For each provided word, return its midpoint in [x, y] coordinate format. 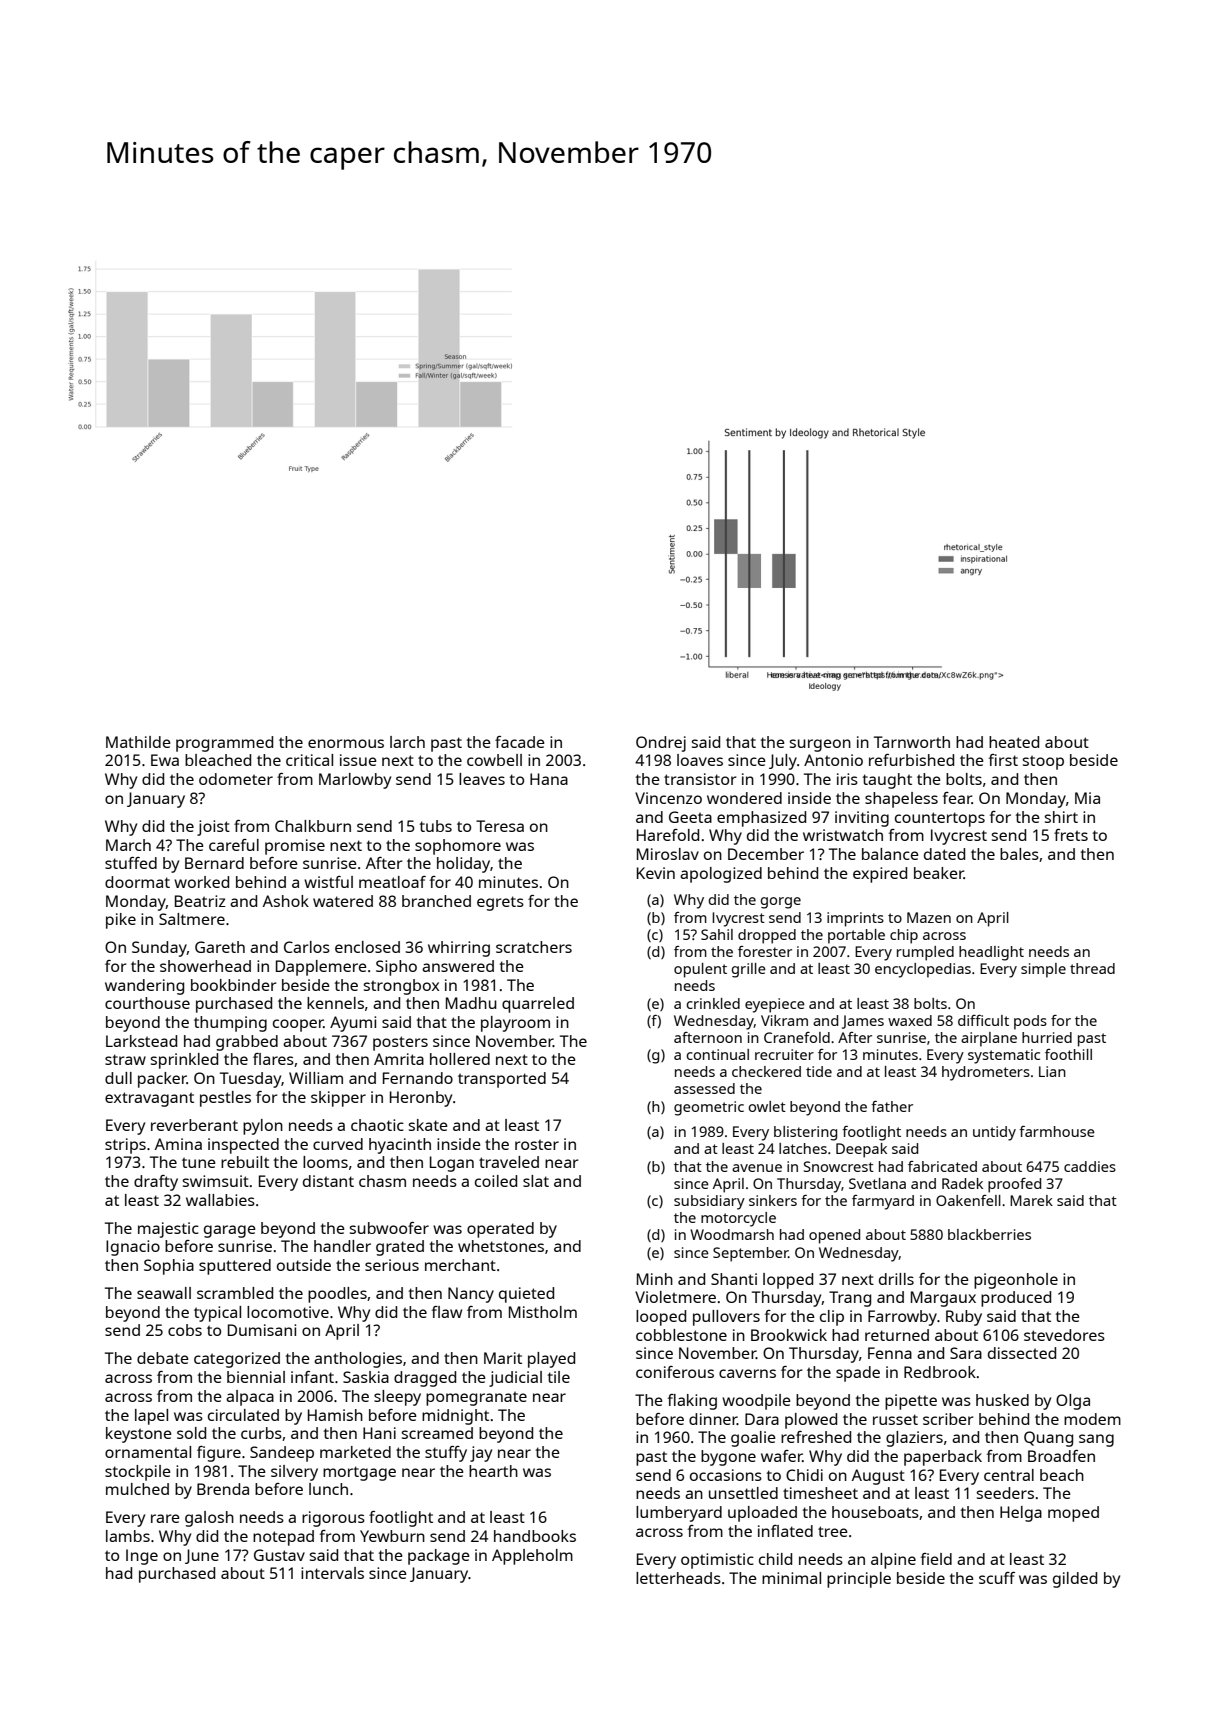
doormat [137, 882]
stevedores [1064, 1335]
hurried [1047, 1037]
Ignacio [133, 1248]
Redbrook [940, 1372]
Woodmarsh [732, 1234]
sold [191, 1433]
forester [765, 951]
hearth [493, 1471]
